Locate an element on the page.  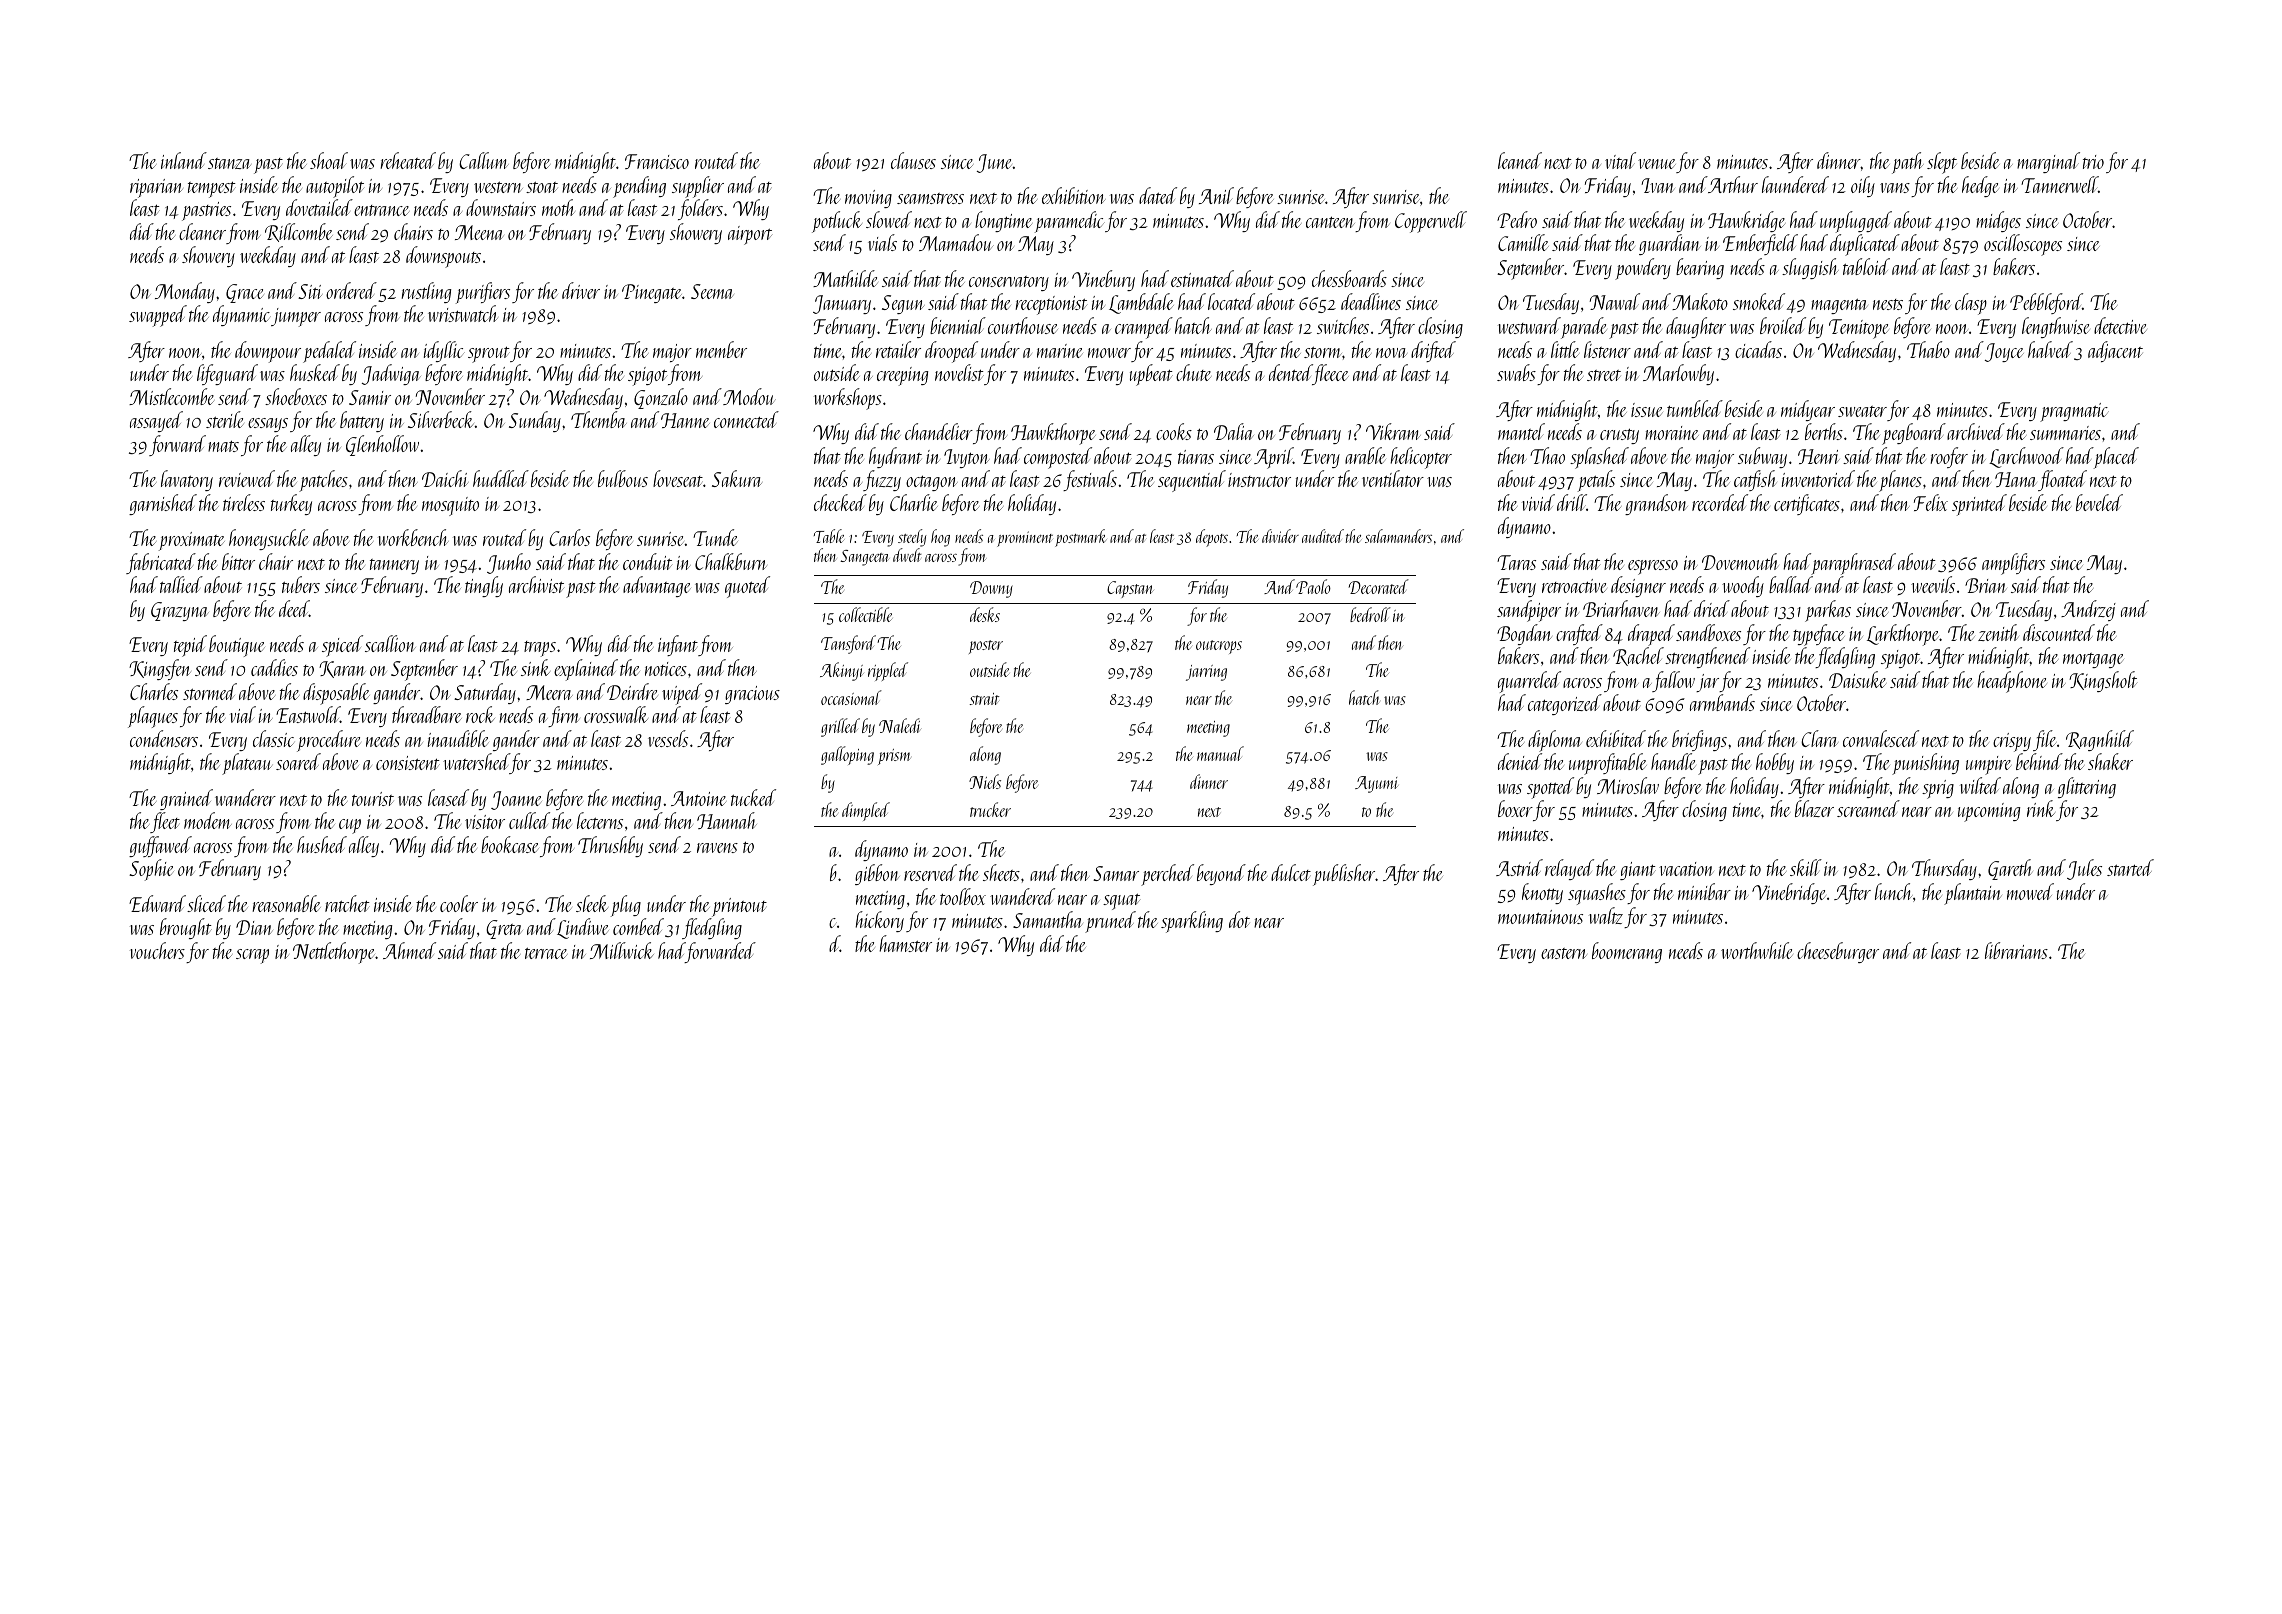
marginal is located at coordinates (2048, 162).
